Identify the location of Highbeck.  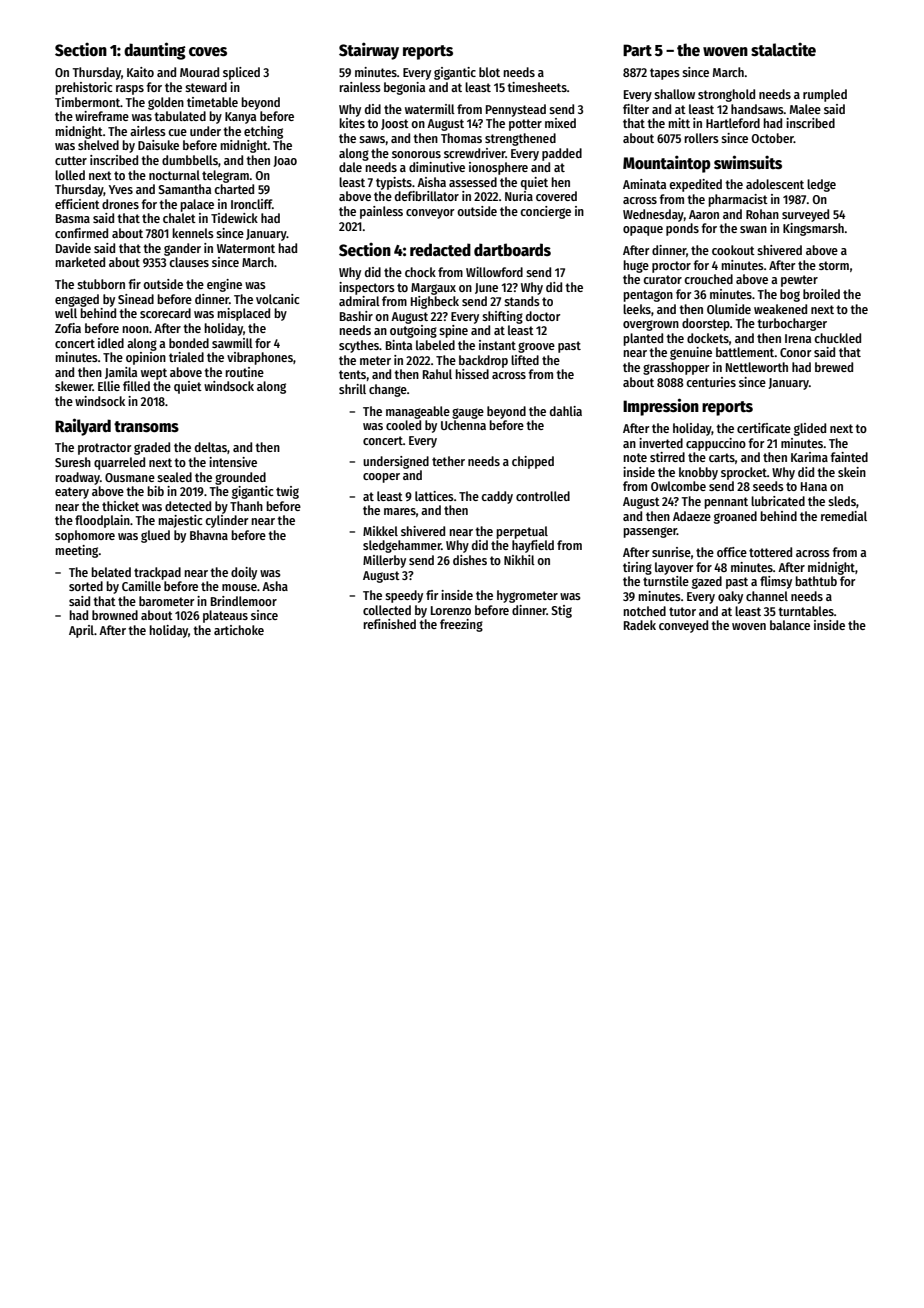
(435, 302).
